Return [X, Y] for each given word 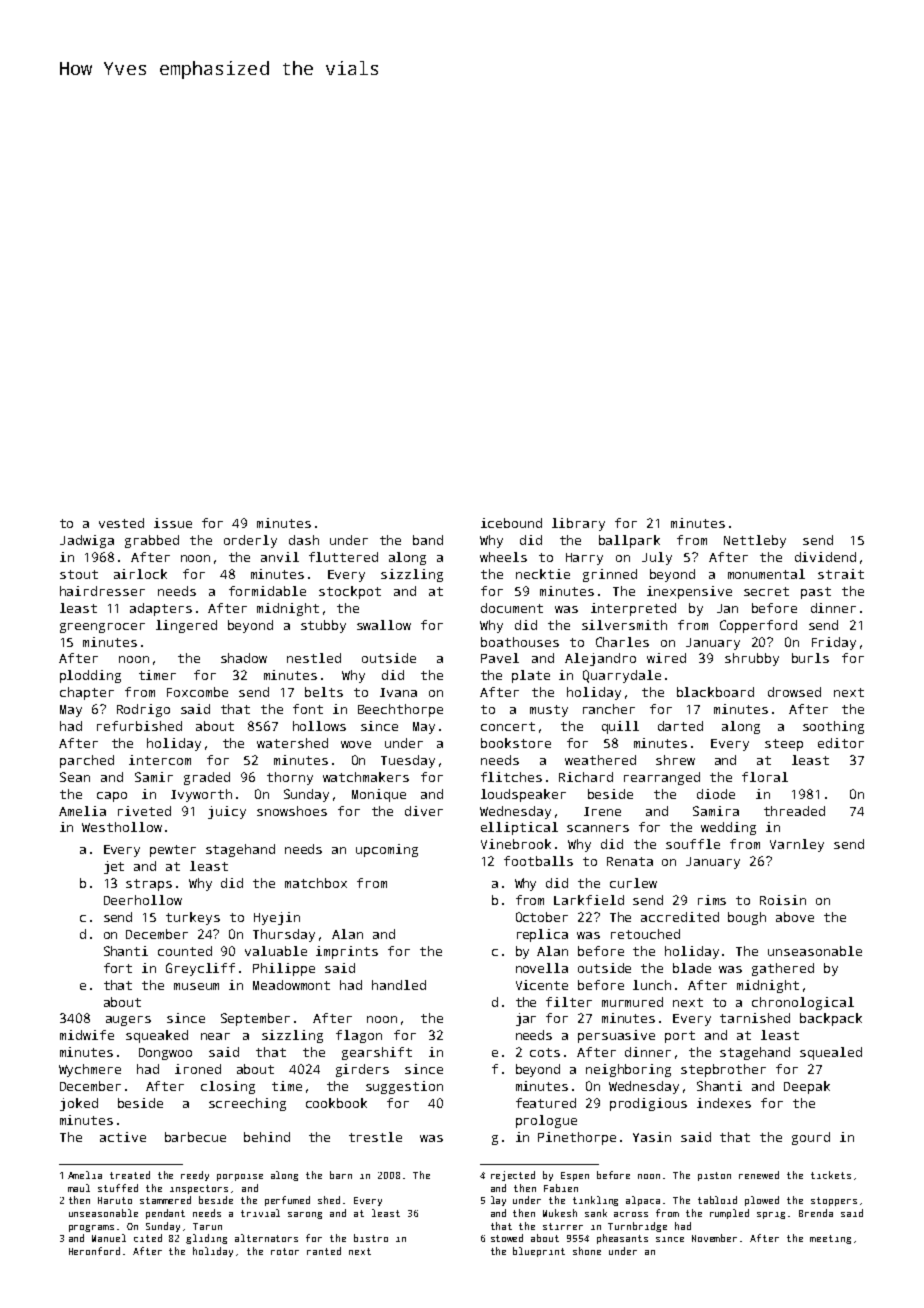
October [542, 917]
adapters [161, 609]
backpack [831, 1019]
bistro [371, 1238]
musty [549, 711]
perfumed [287, 1201]
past [816, 593]
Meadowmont [291, 985]
